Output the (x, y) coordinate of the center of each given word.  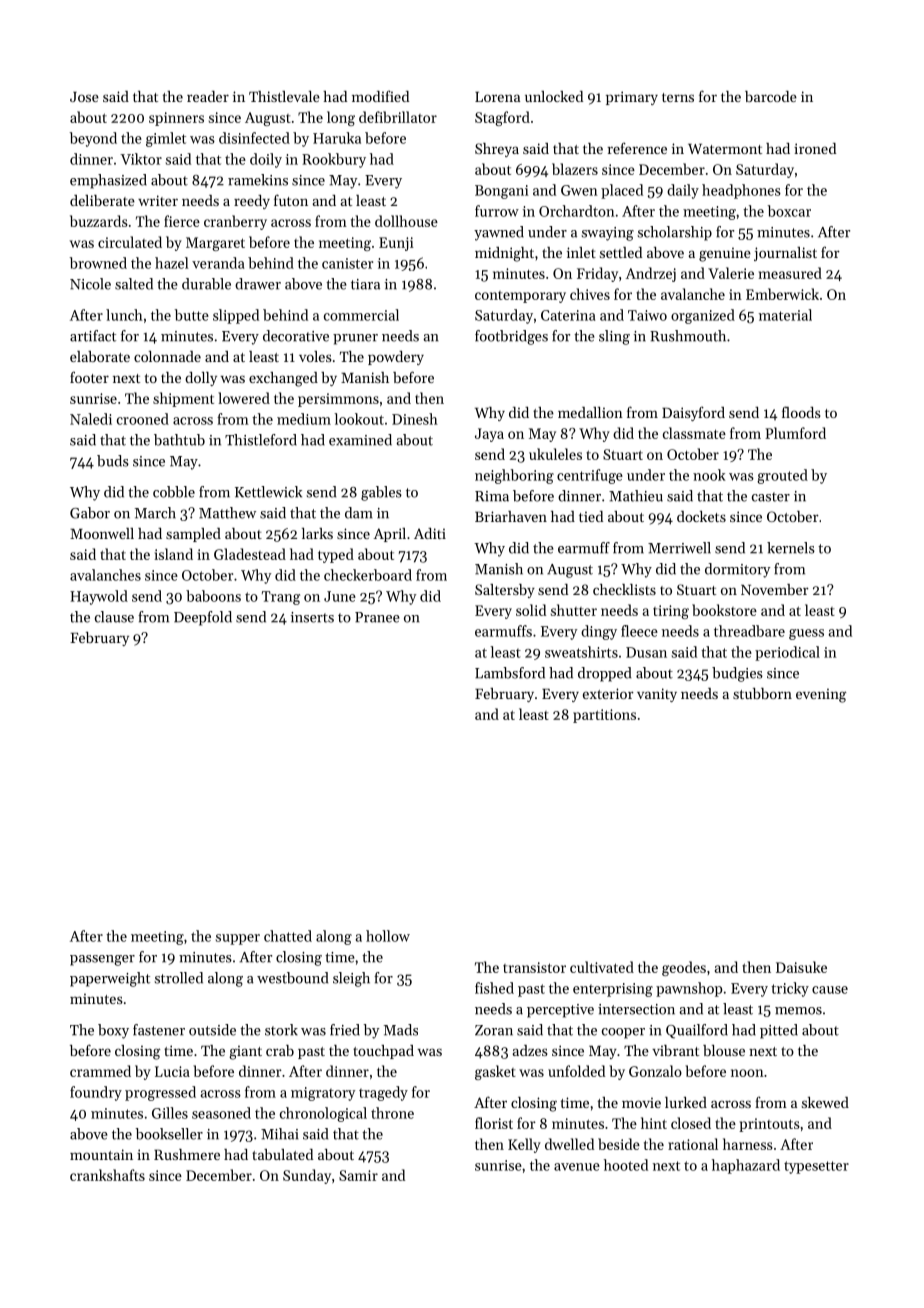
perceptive (560, 1011)
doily (266, 160)
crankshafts (107, 1175)
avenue (577, 1167)
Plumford (795, 433)
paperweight (110, 979)
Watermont (725, 149)
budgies (737, 674)
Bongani (502, 192)
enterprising (613, 990)
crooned (143, 419)
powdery (396, 358)
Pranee (377, 617)
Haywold (99, 597)
